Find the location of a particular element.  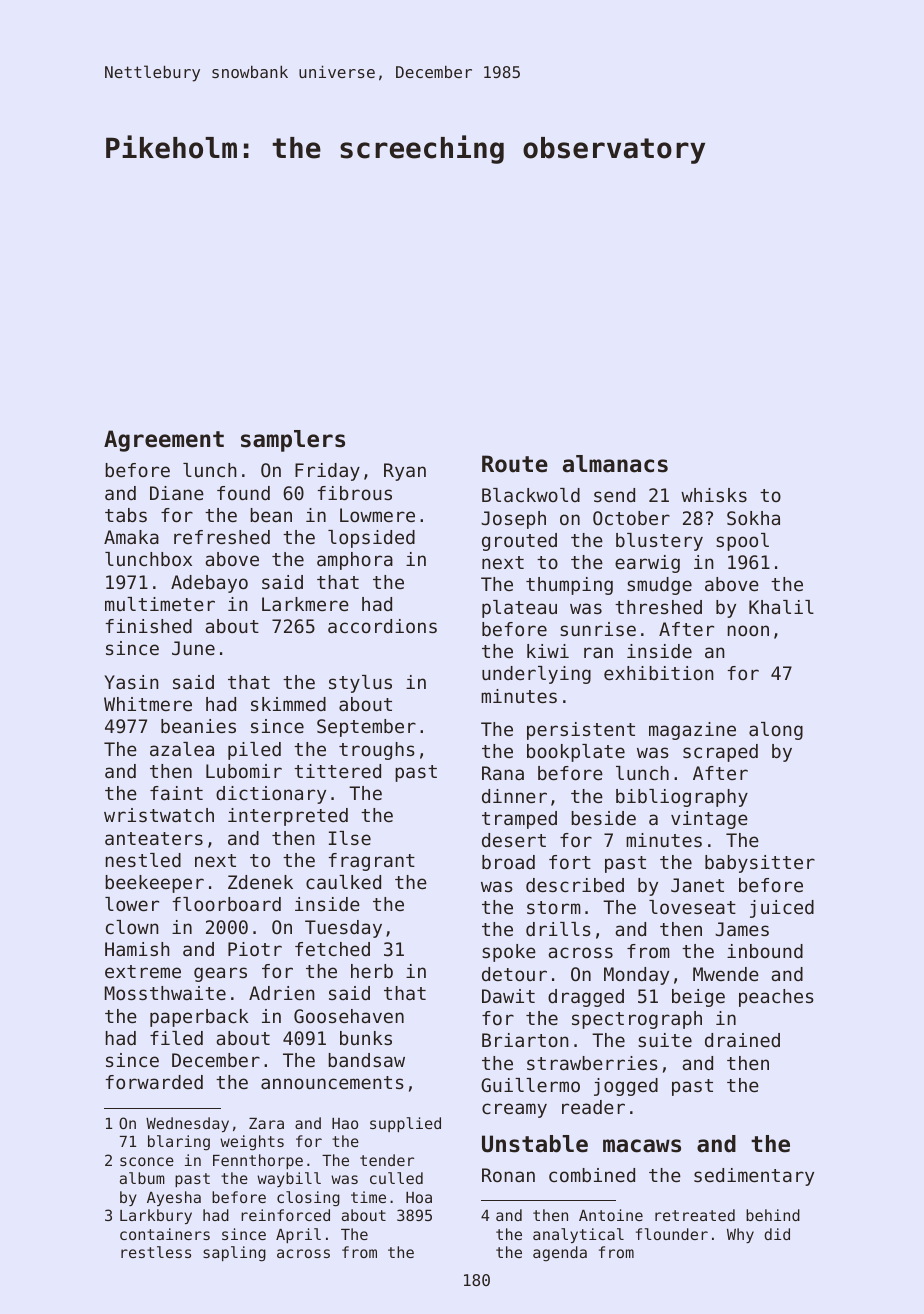

agenda is located at coordinates (560, 1254).
